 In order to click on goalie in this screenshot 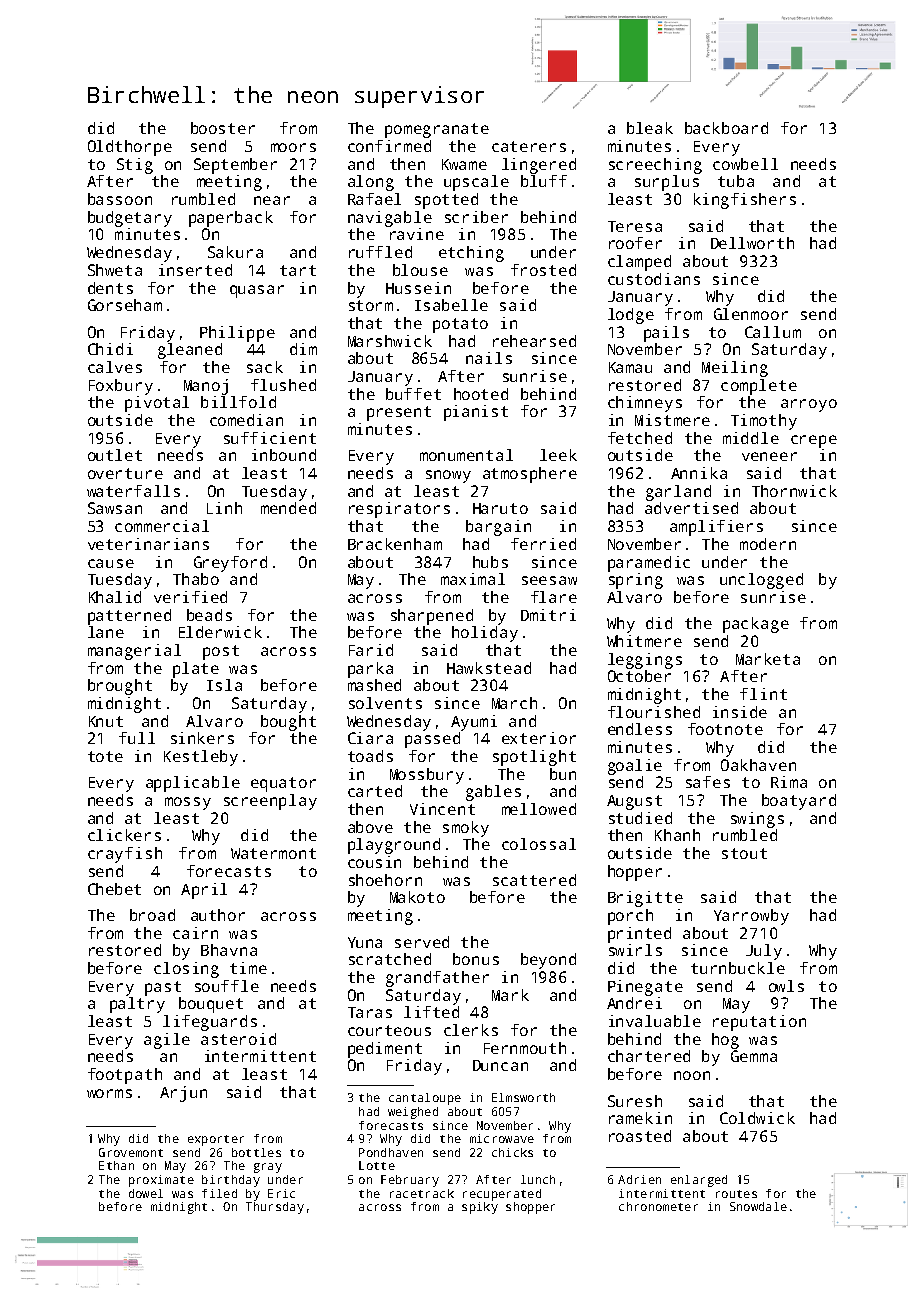, I will do `click(635, 767)`.
